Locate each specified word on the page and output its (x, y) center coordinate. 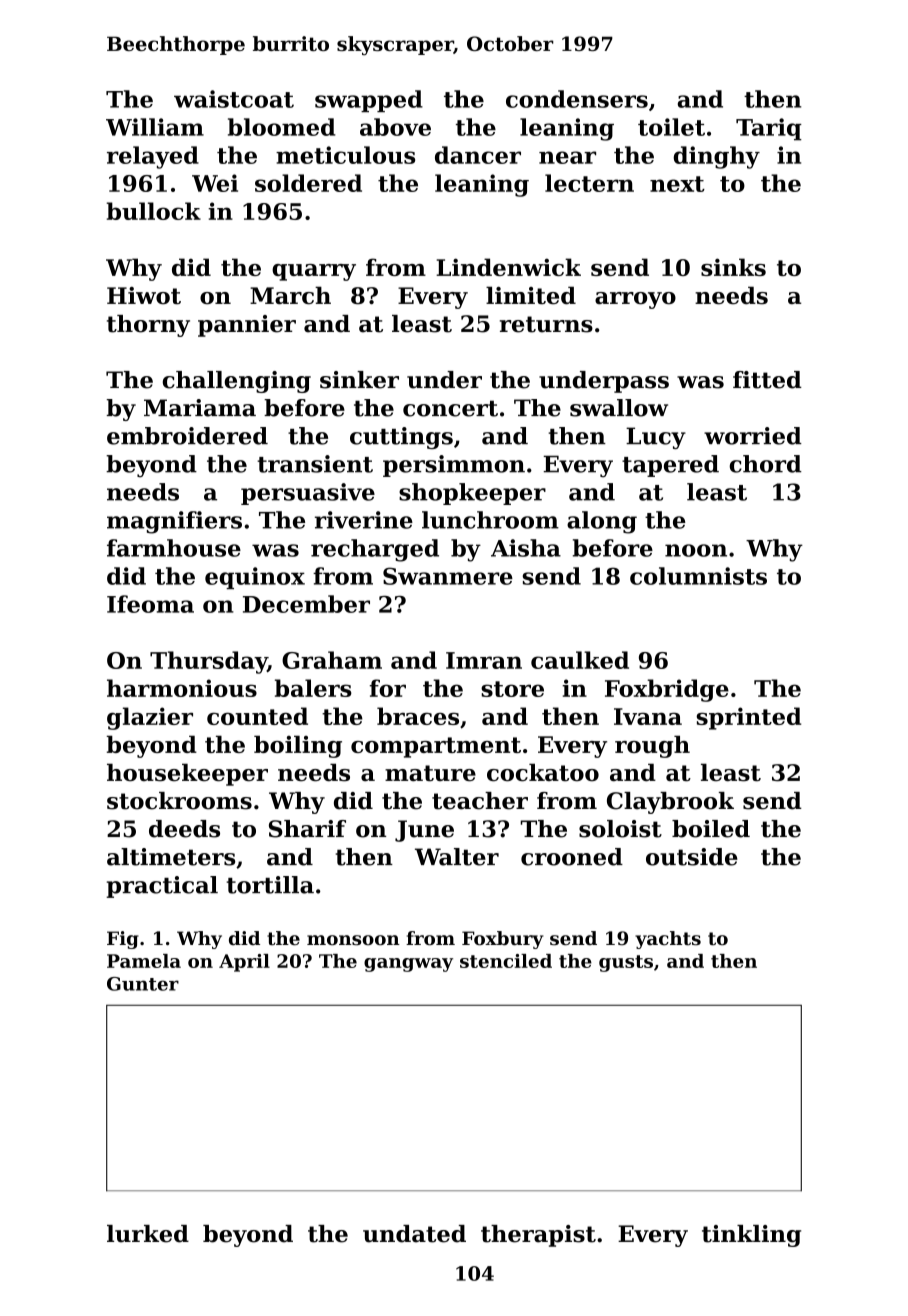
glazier (150, 718)
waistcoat (234, 99)
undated (414, 1234)
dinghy (716, 157)
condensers (577, 99)
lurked (148, 1234)
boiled (711, 829)
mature (430, 773)
